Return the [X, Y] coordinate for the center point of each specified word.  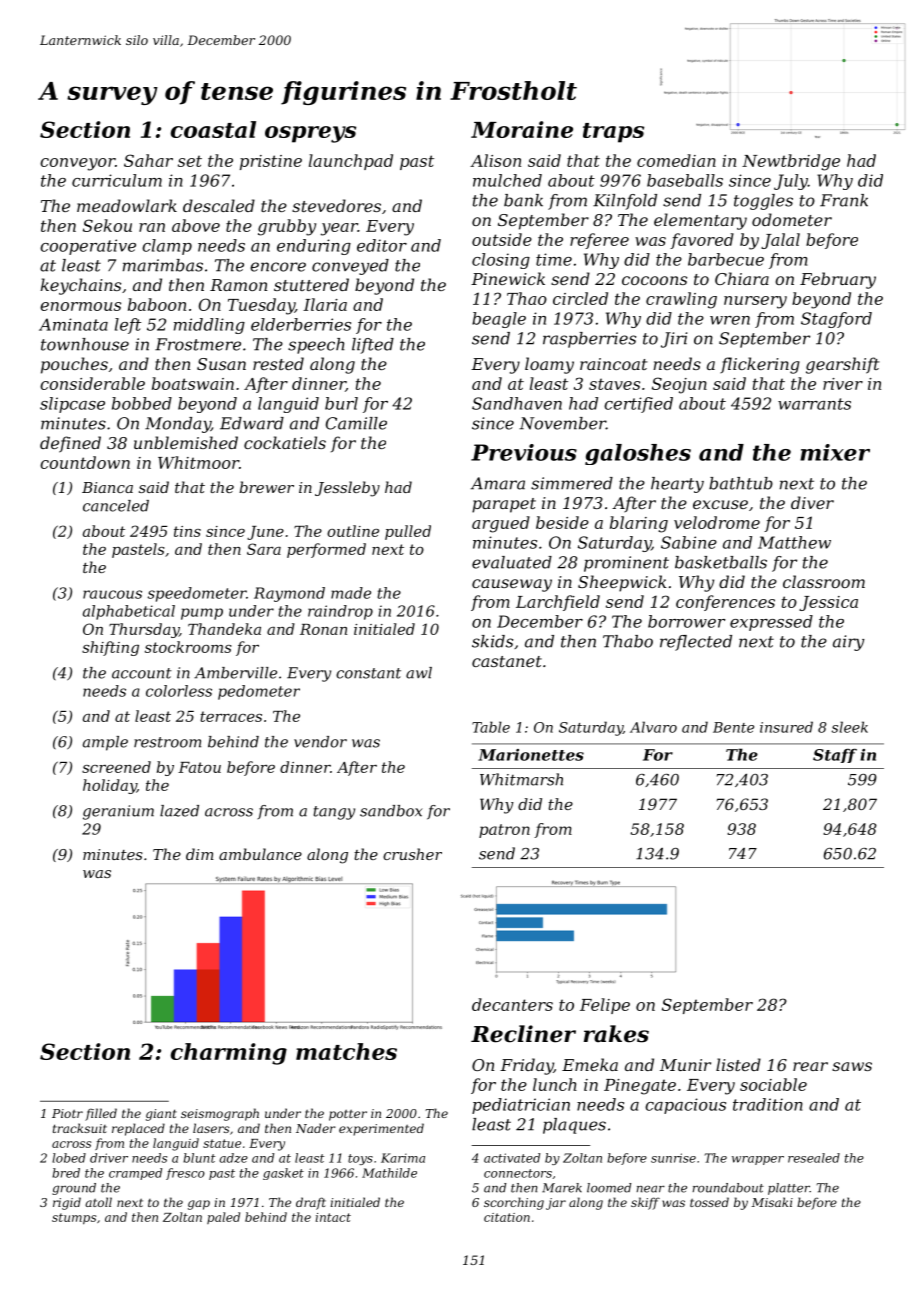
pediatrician [521, 1106]
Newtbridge [791, 162]
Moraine [522, 129]
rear [810, 1066]
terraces [231, 716]
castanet [507, 661]
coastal [213, 129]
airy [848, 643]
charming [229, 1054]
